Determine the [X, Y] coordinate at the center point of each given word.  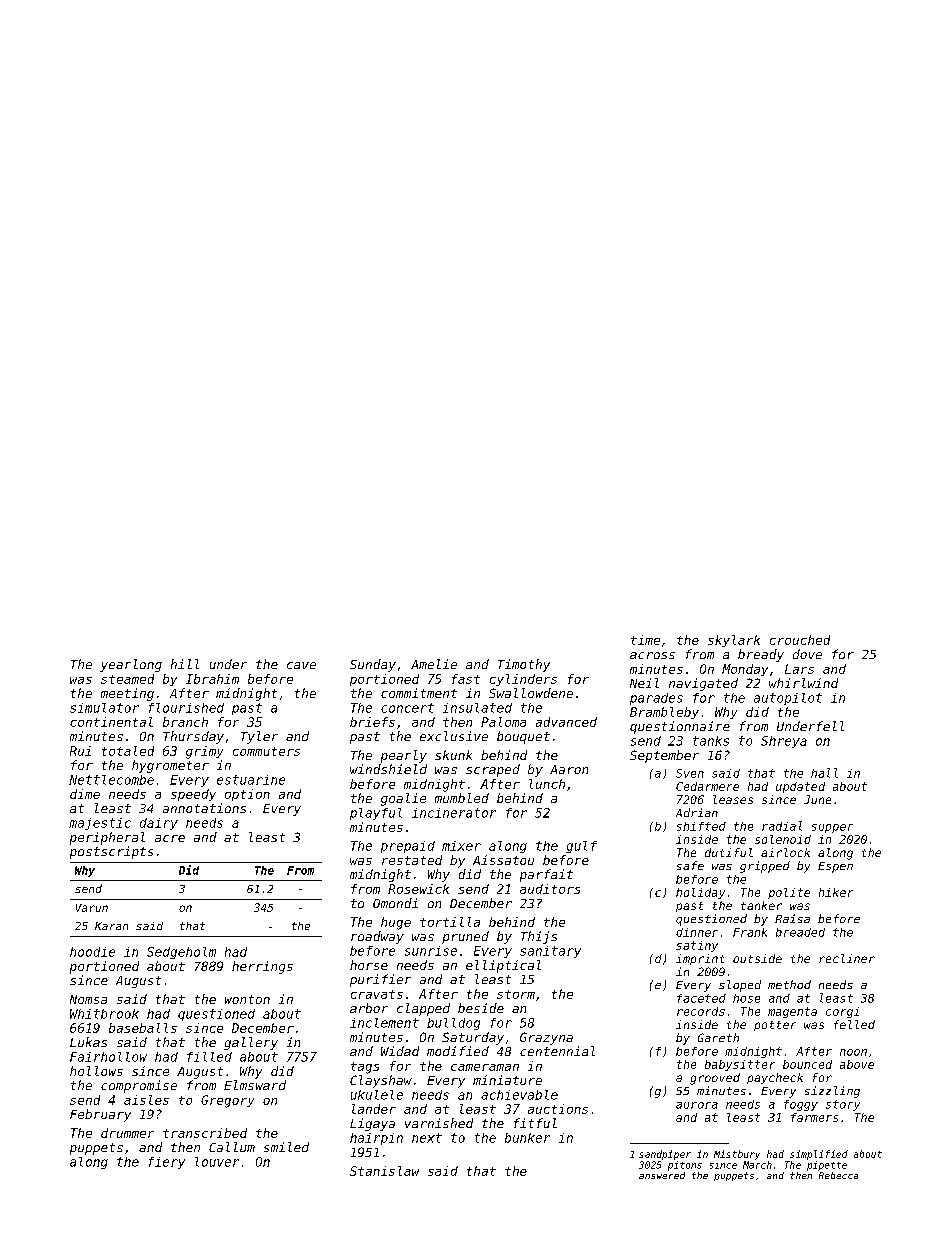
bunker [527, 1138]
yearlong [131, 665]
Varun [92, 908]
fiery [167, 1163]
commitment [419, 693]
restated [412, 860]
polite [789, 893]
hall [824, 773]
